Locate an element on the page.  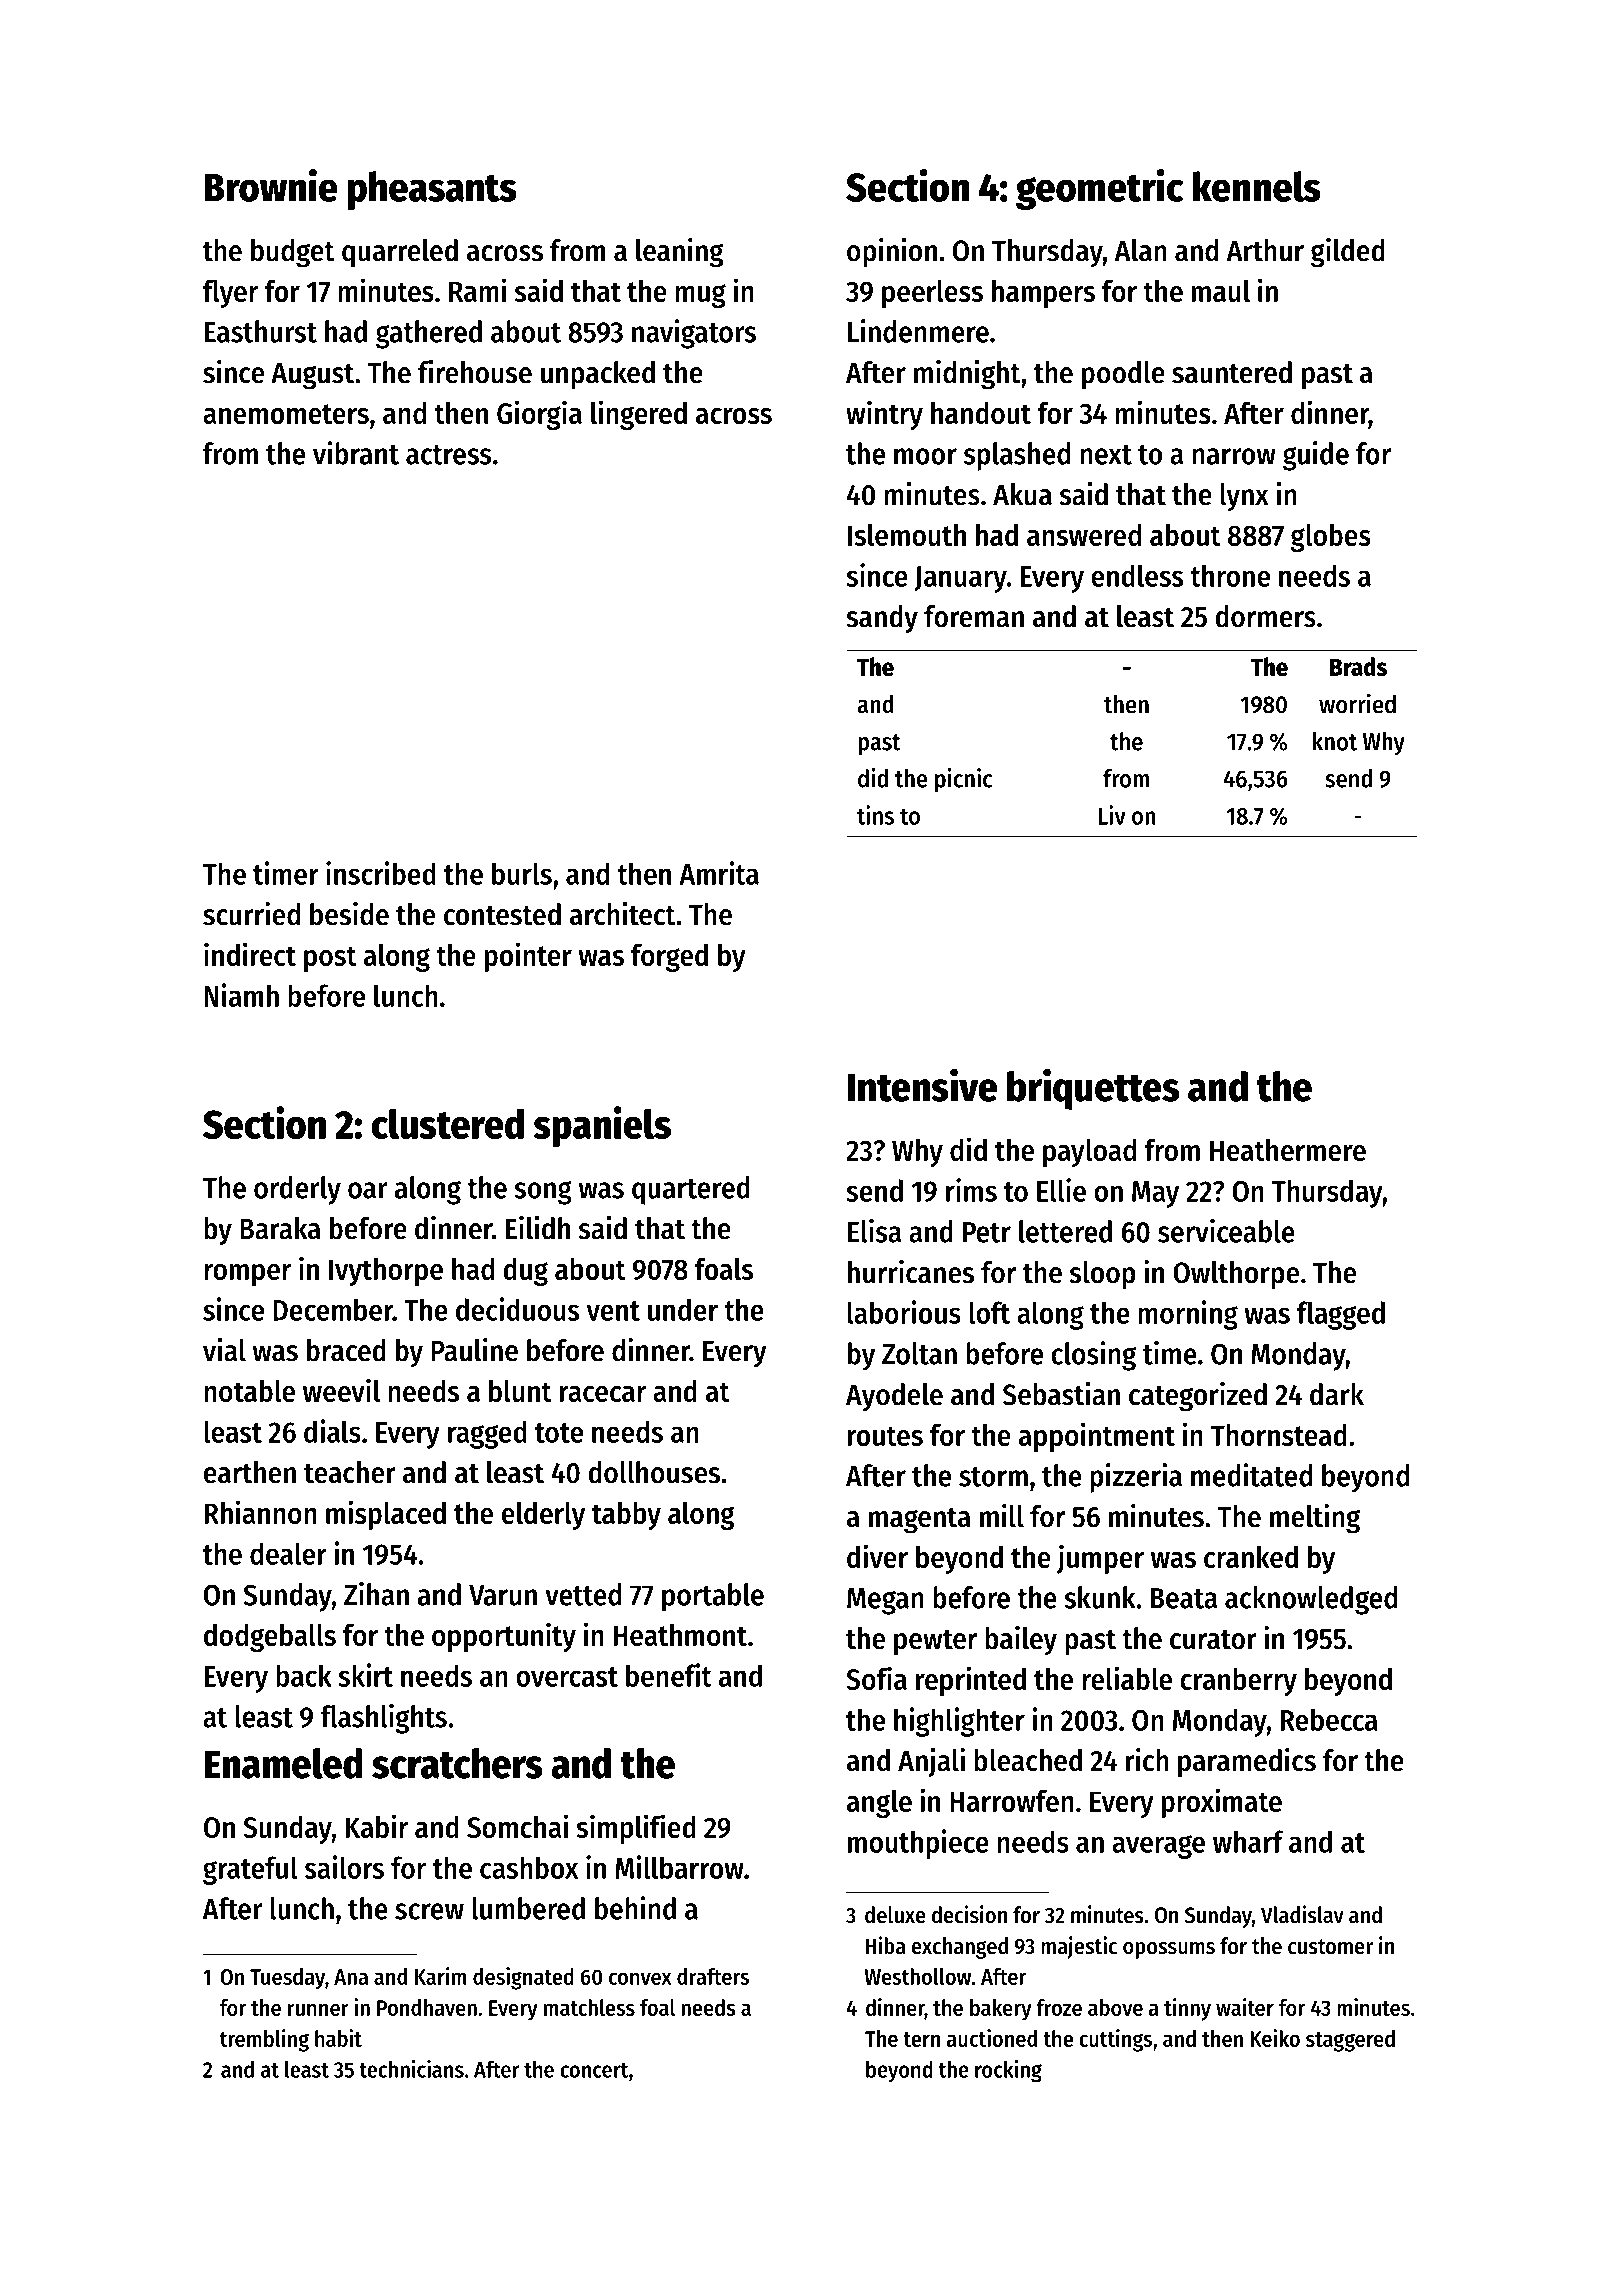
spaniels is located at coordinates (602, 1127).
